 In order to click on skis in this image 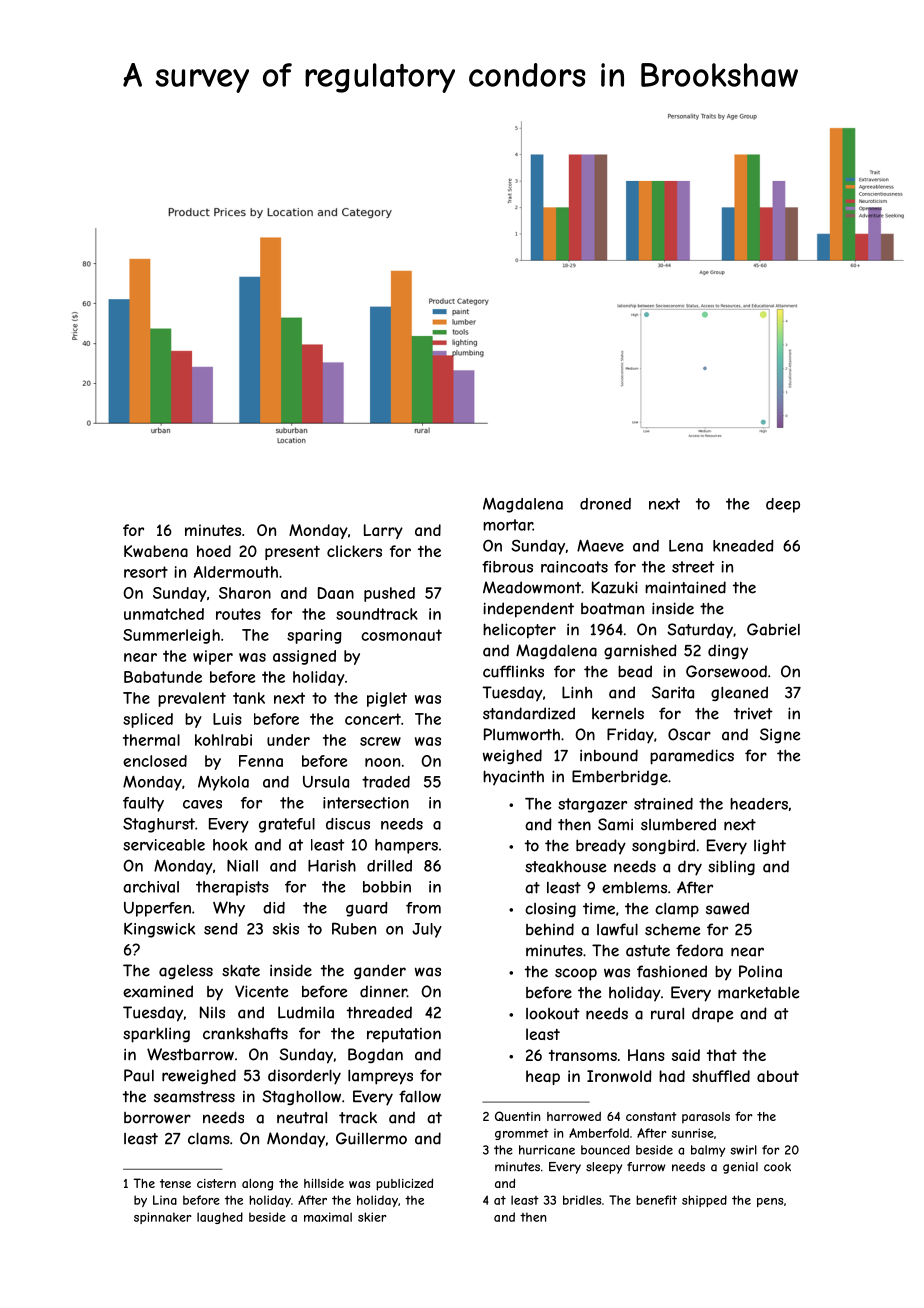, I will do `click(286, 929)`.
